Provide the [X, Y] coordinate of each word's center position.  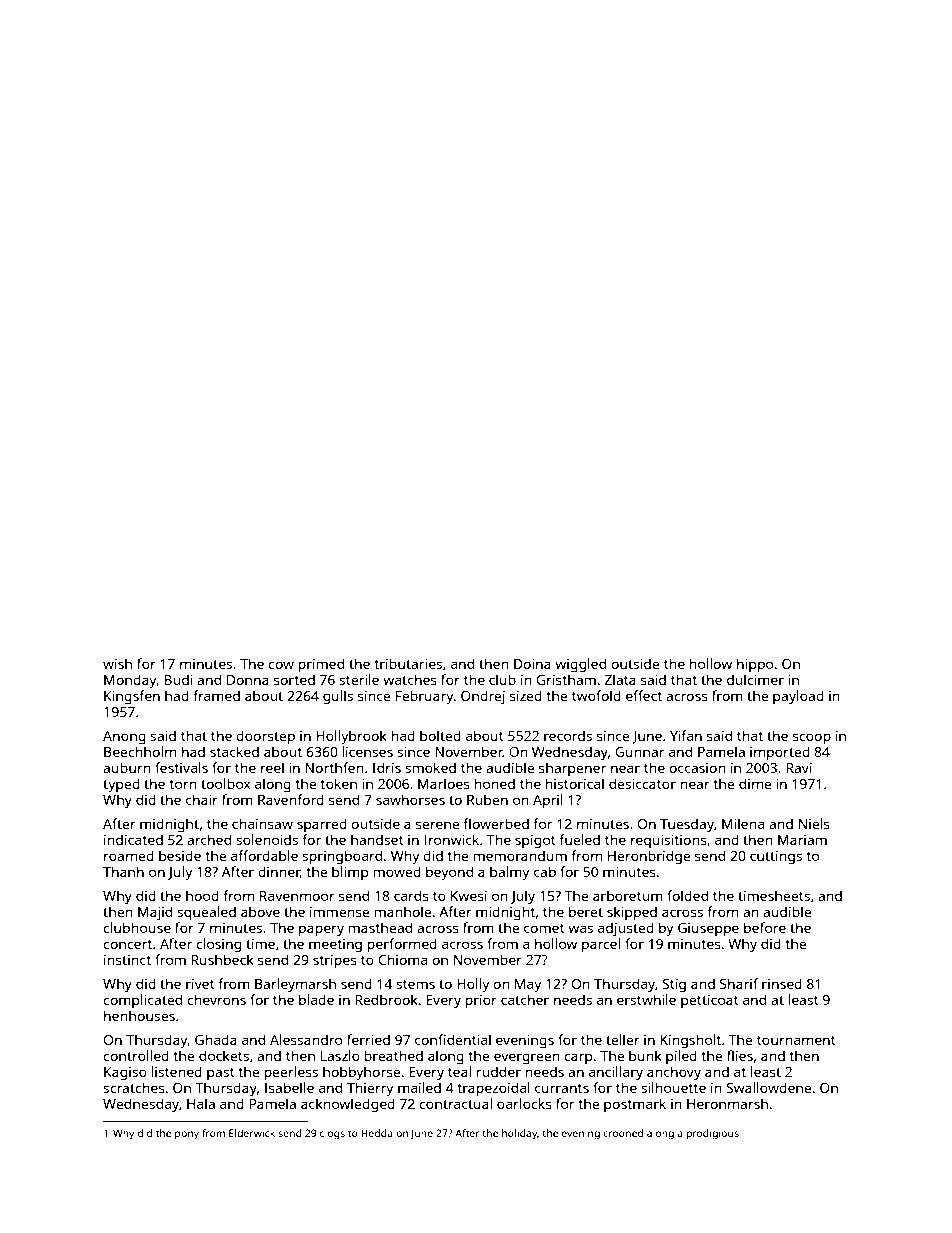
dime [755, 783]
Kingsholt [690, 1041]
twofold [596, 695]
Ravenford [291, 799]
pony [187, 1135]
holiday [519, 1134]
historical [575, 783]
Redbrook [386, 999]
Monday [130, 681]
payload [798, 697]
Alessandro [306, 1039]
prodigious [713, 1134]
